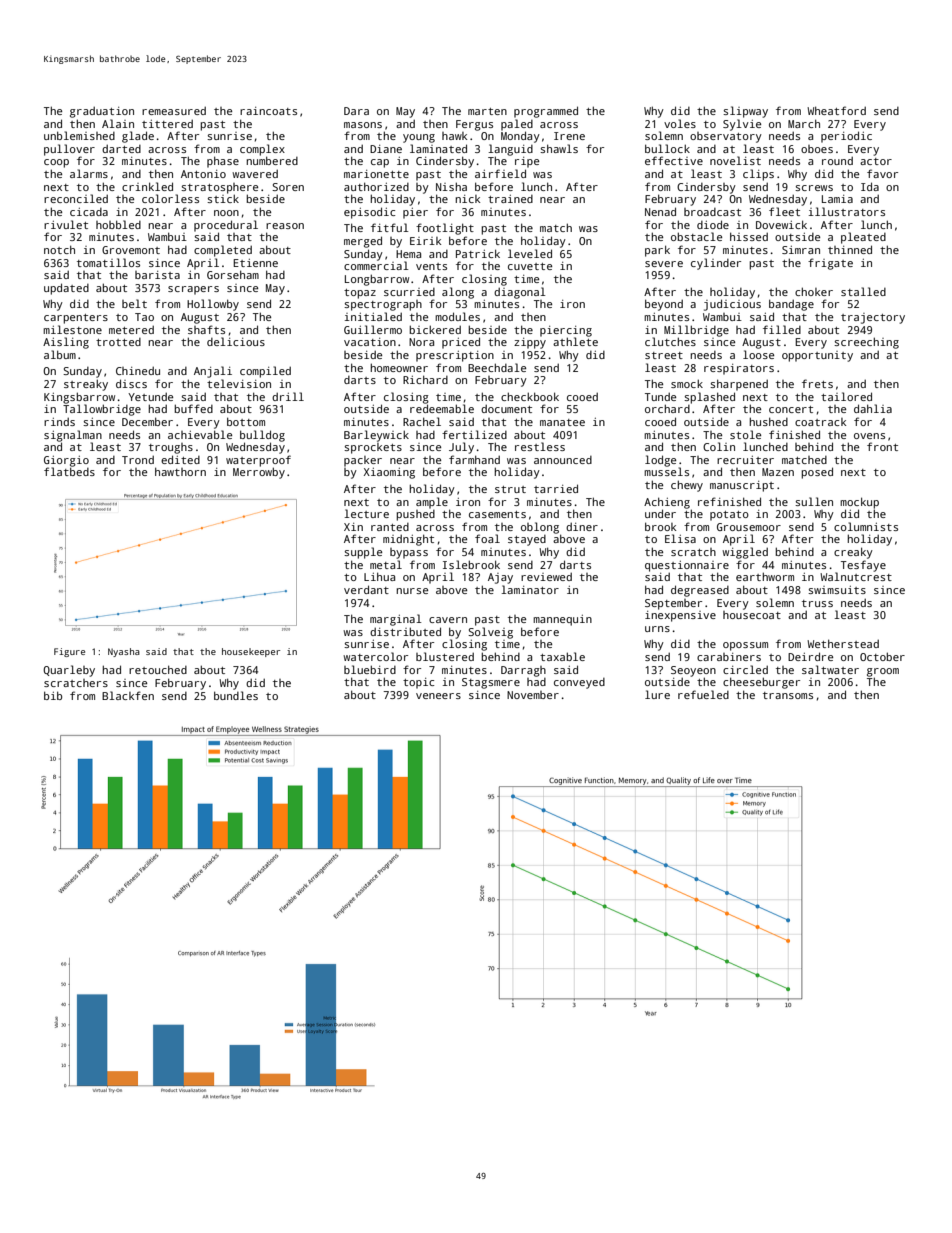 This screenshot has width=952, height=1233. I want to click on languid, so click(510, 150).
